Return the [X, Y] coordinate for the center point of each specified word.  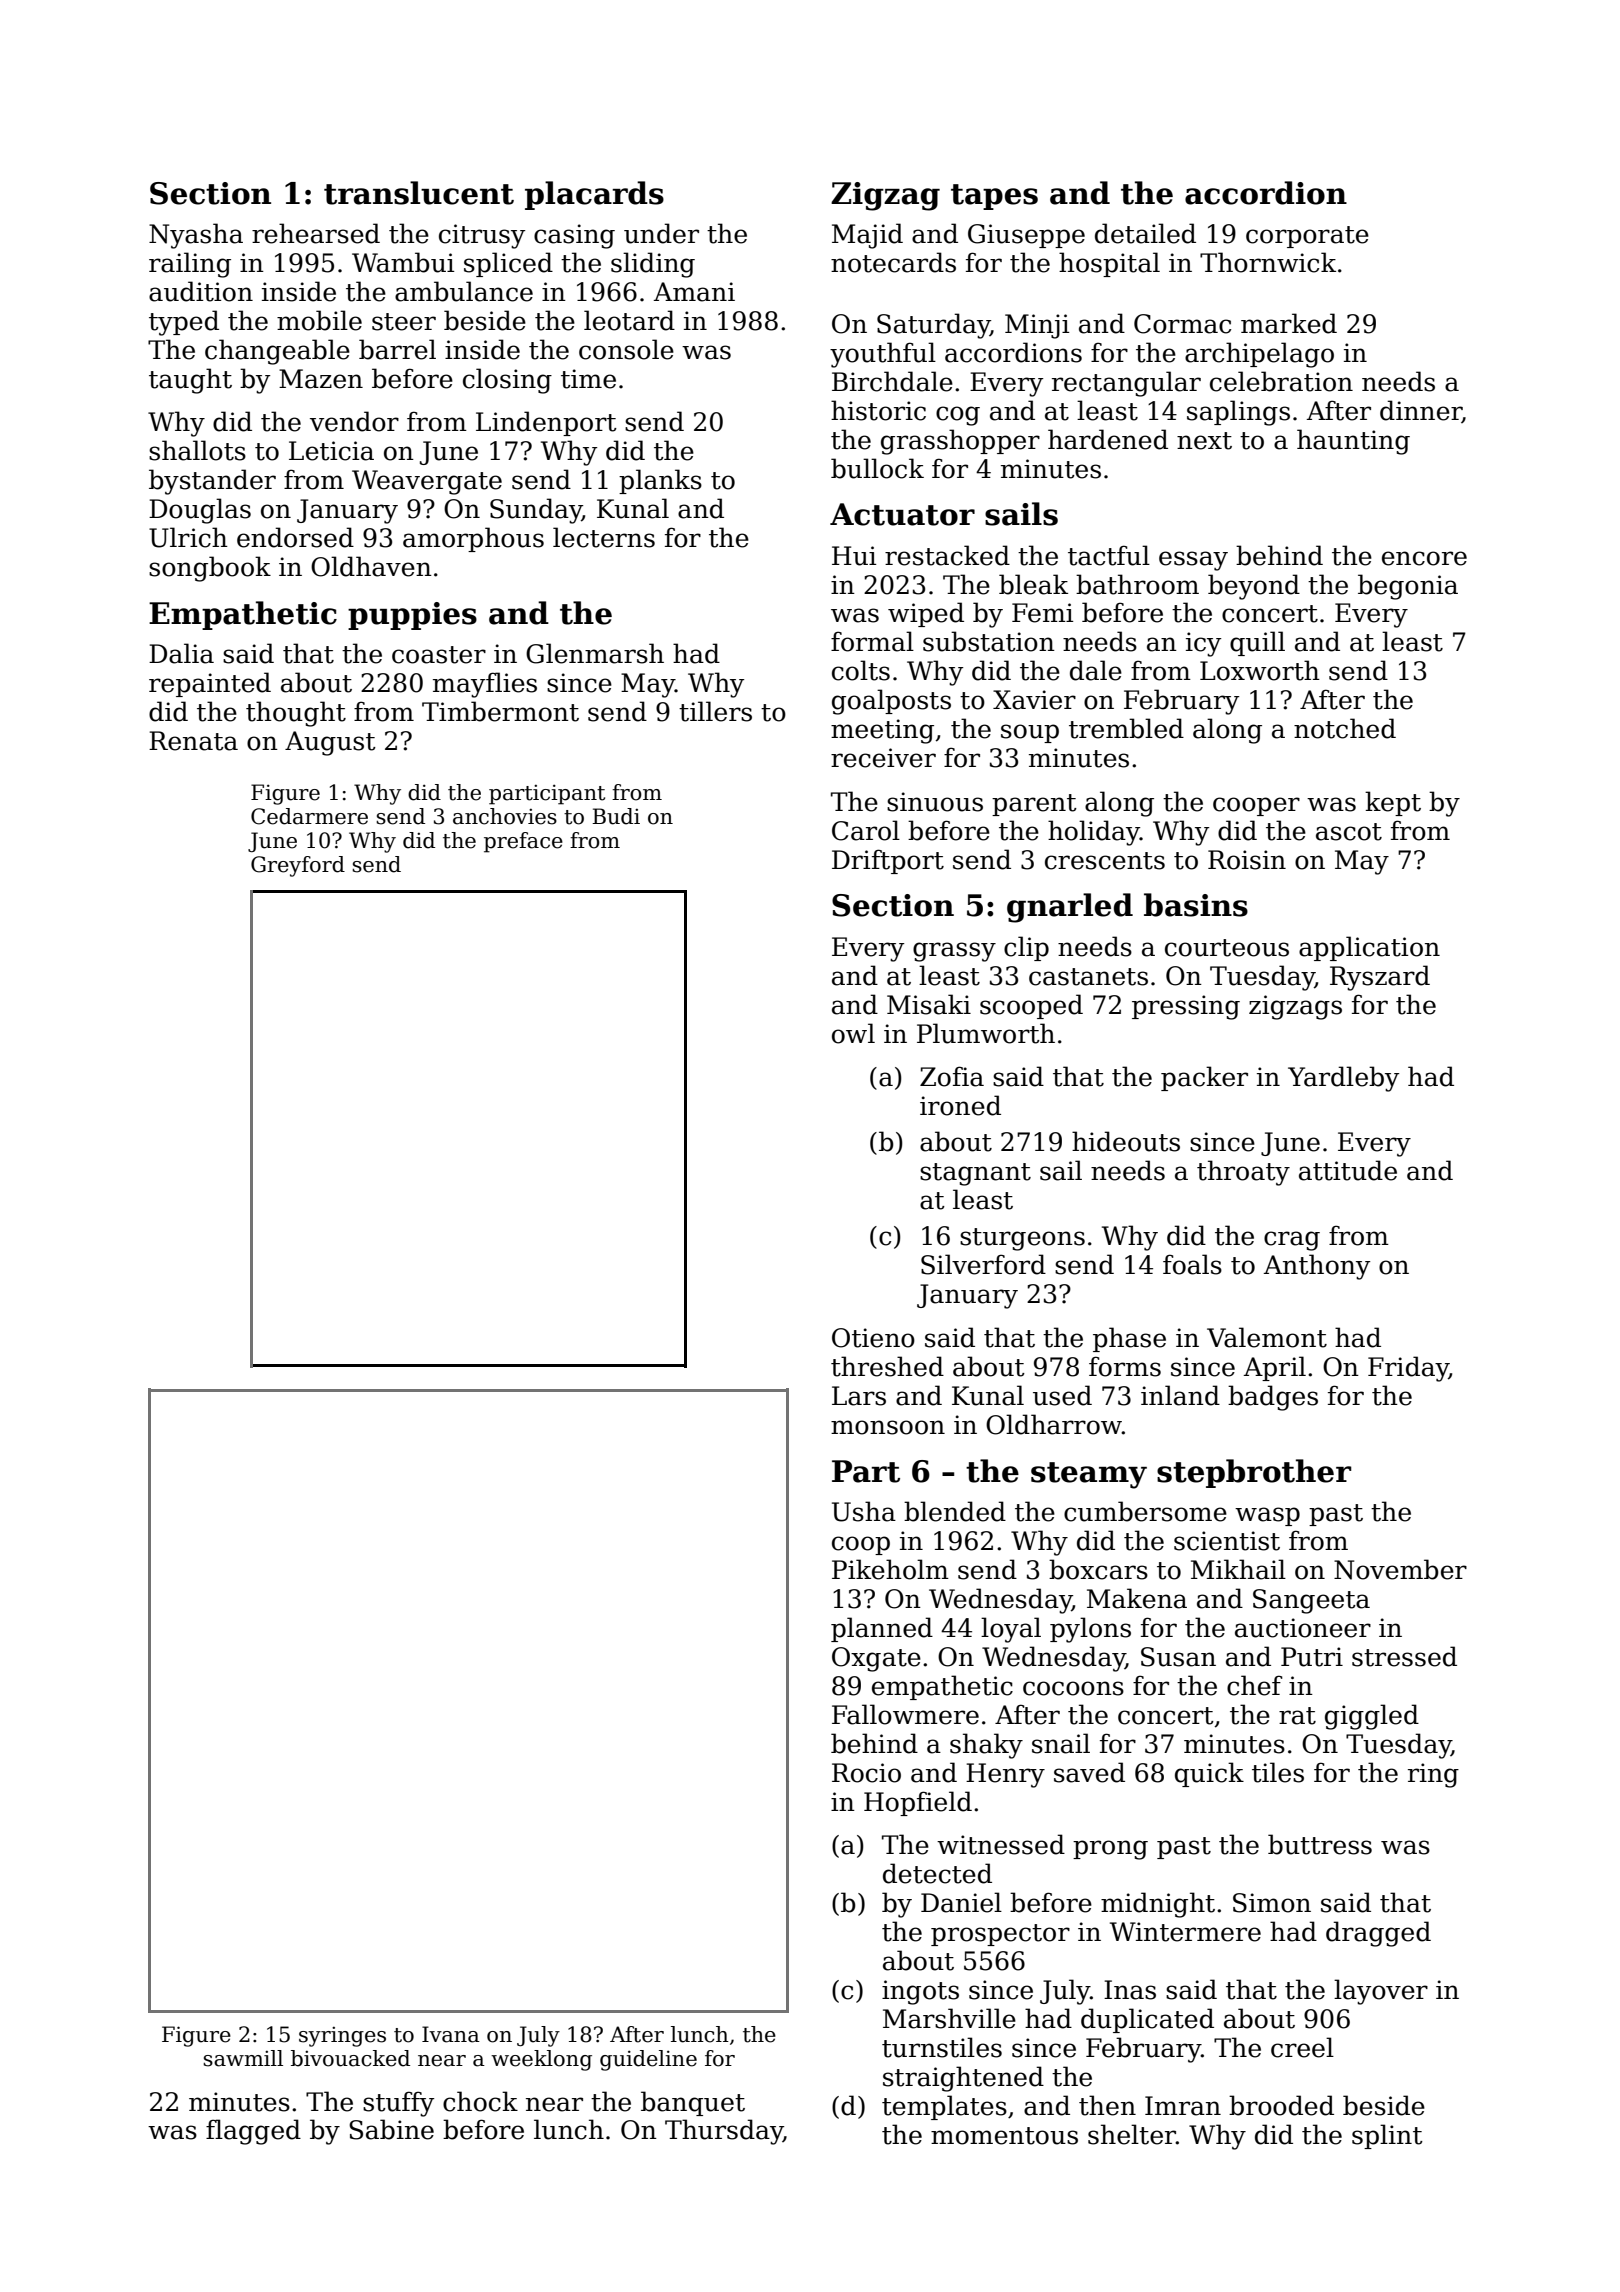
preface [523, 842]
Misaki [929, 1004]
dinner [1421, 411]
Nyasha [196, 236]
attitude [1348, 1170]
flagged [253, 2132]
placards [594, 195]
